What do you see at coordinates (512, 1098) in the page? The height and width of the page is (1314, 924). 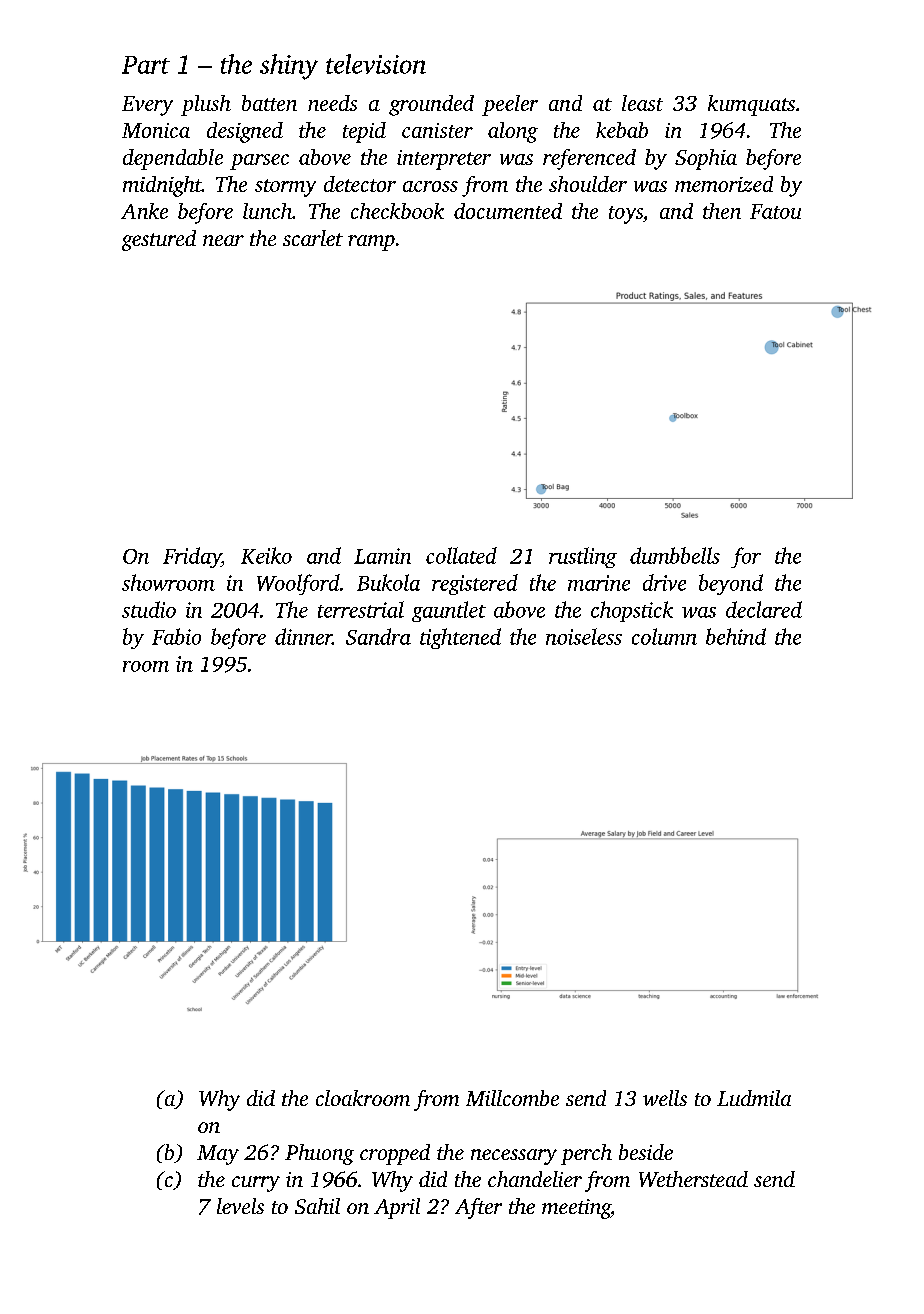 I see `Millcombe` at bounding box center [512, 1098].
